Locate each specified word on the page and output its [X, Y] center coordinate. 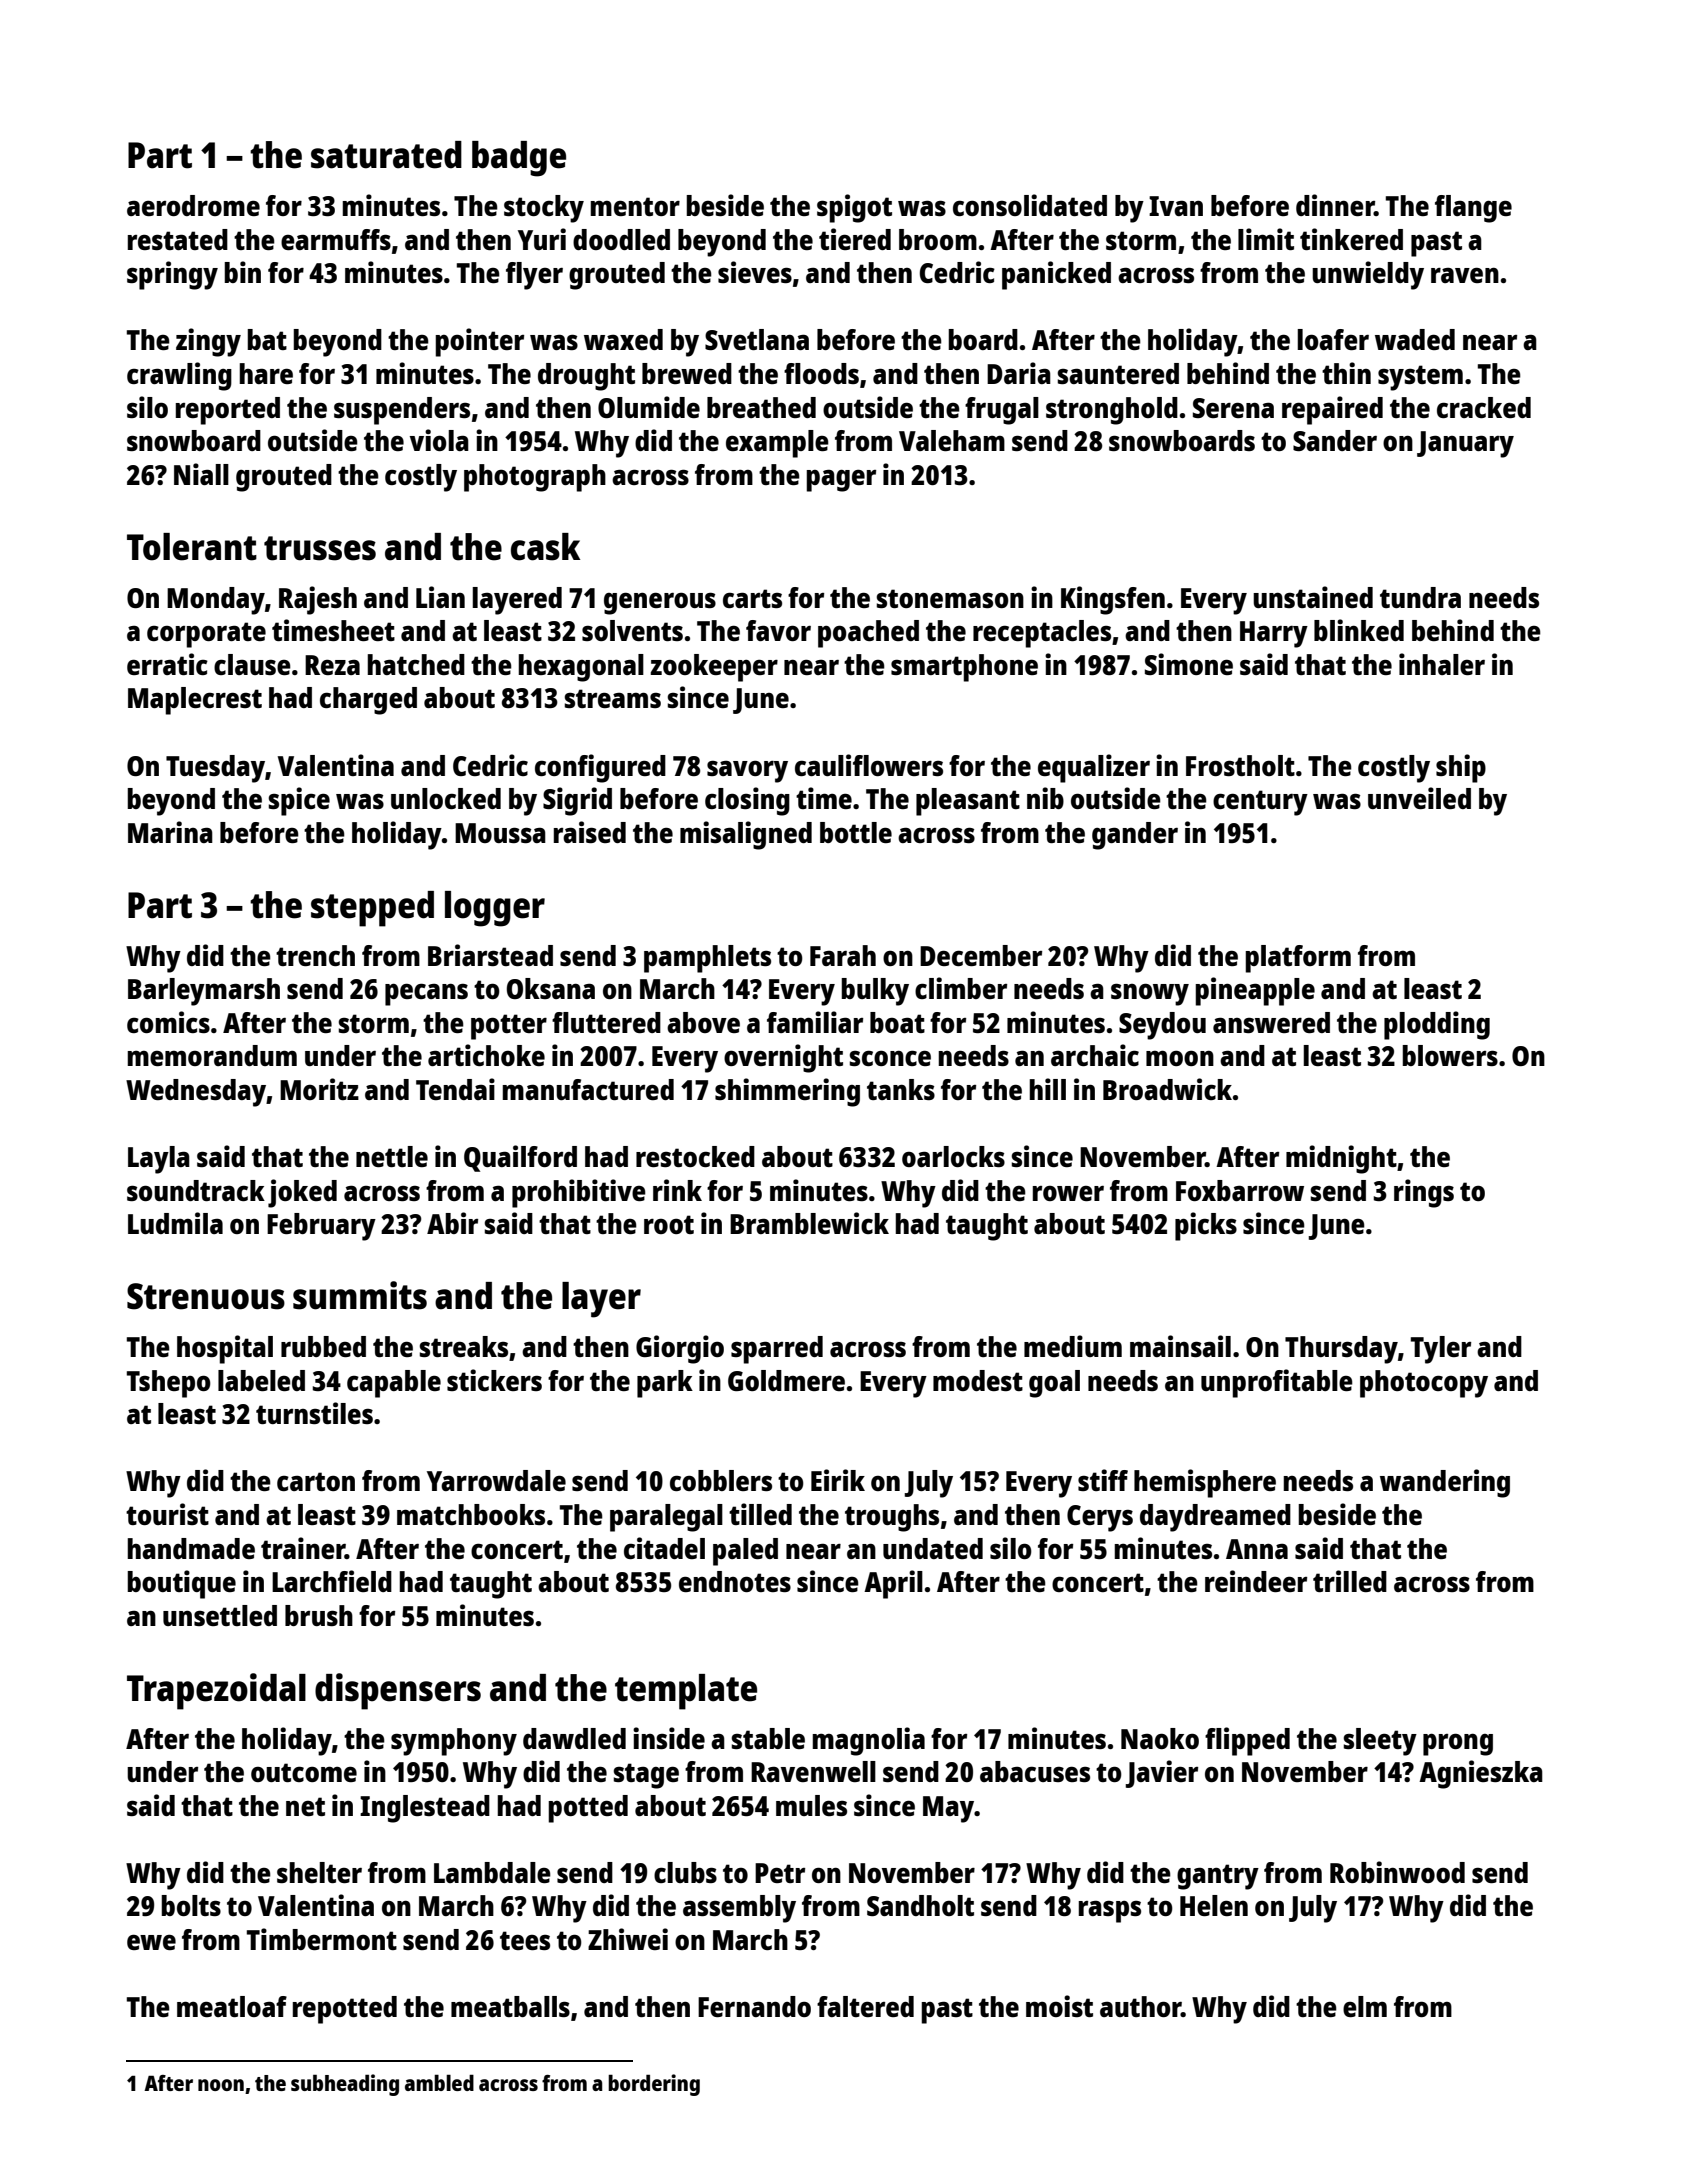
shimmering [787, 1092]
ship [1461, 768]
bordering [654, 2085]
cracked [1484, 407]
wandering [1445, 1483]
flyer [534, 276]
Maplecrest [195, 701]
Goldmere [786, 1380]
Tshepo [169, 1384]
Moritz [319, 1089]
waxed [623, 339]
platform [1298, 959]
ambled [439, 2082]
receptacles [1042, 634]
